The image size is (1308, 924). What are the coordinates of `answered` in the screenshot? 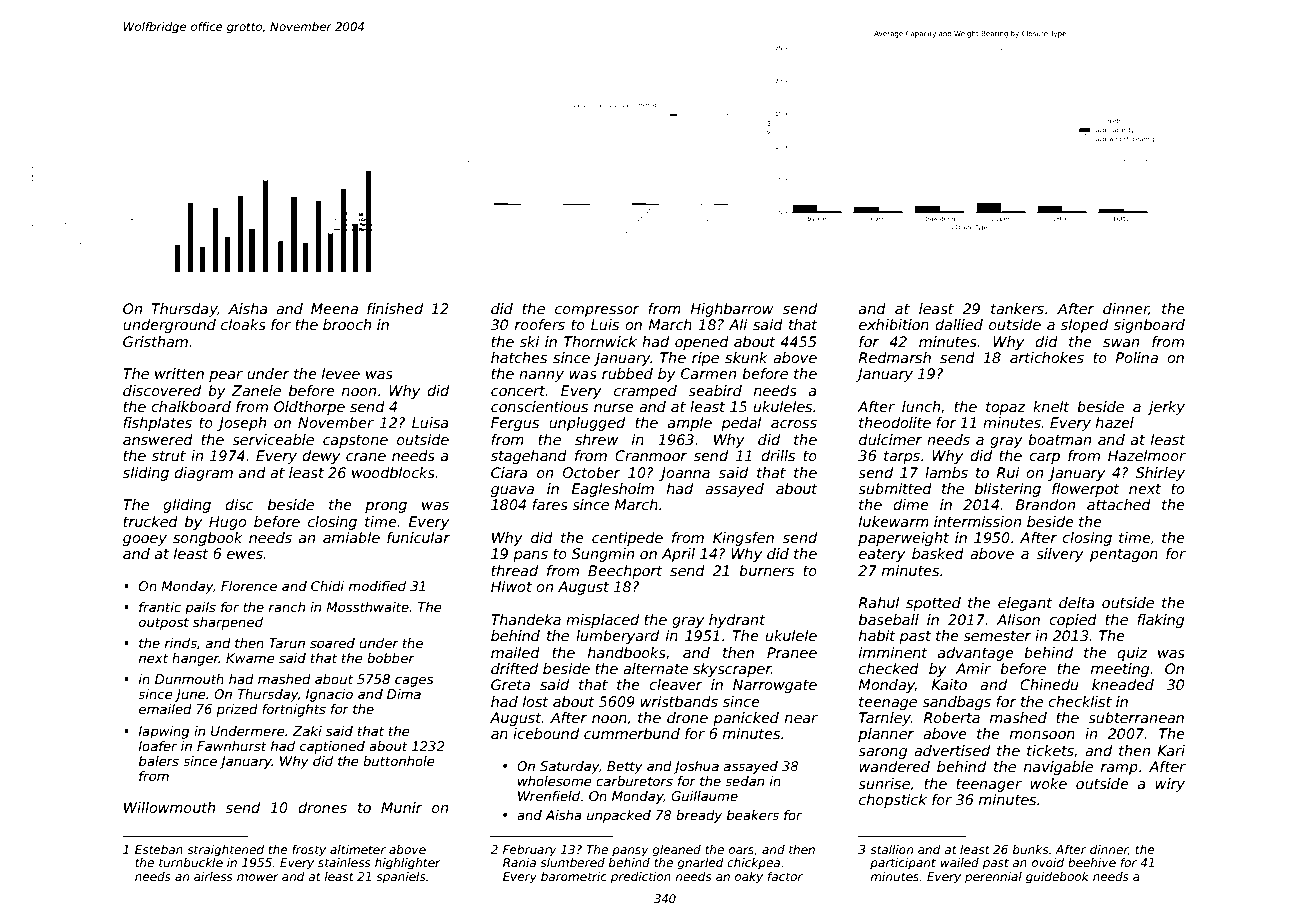 It's located at (158, 439).
